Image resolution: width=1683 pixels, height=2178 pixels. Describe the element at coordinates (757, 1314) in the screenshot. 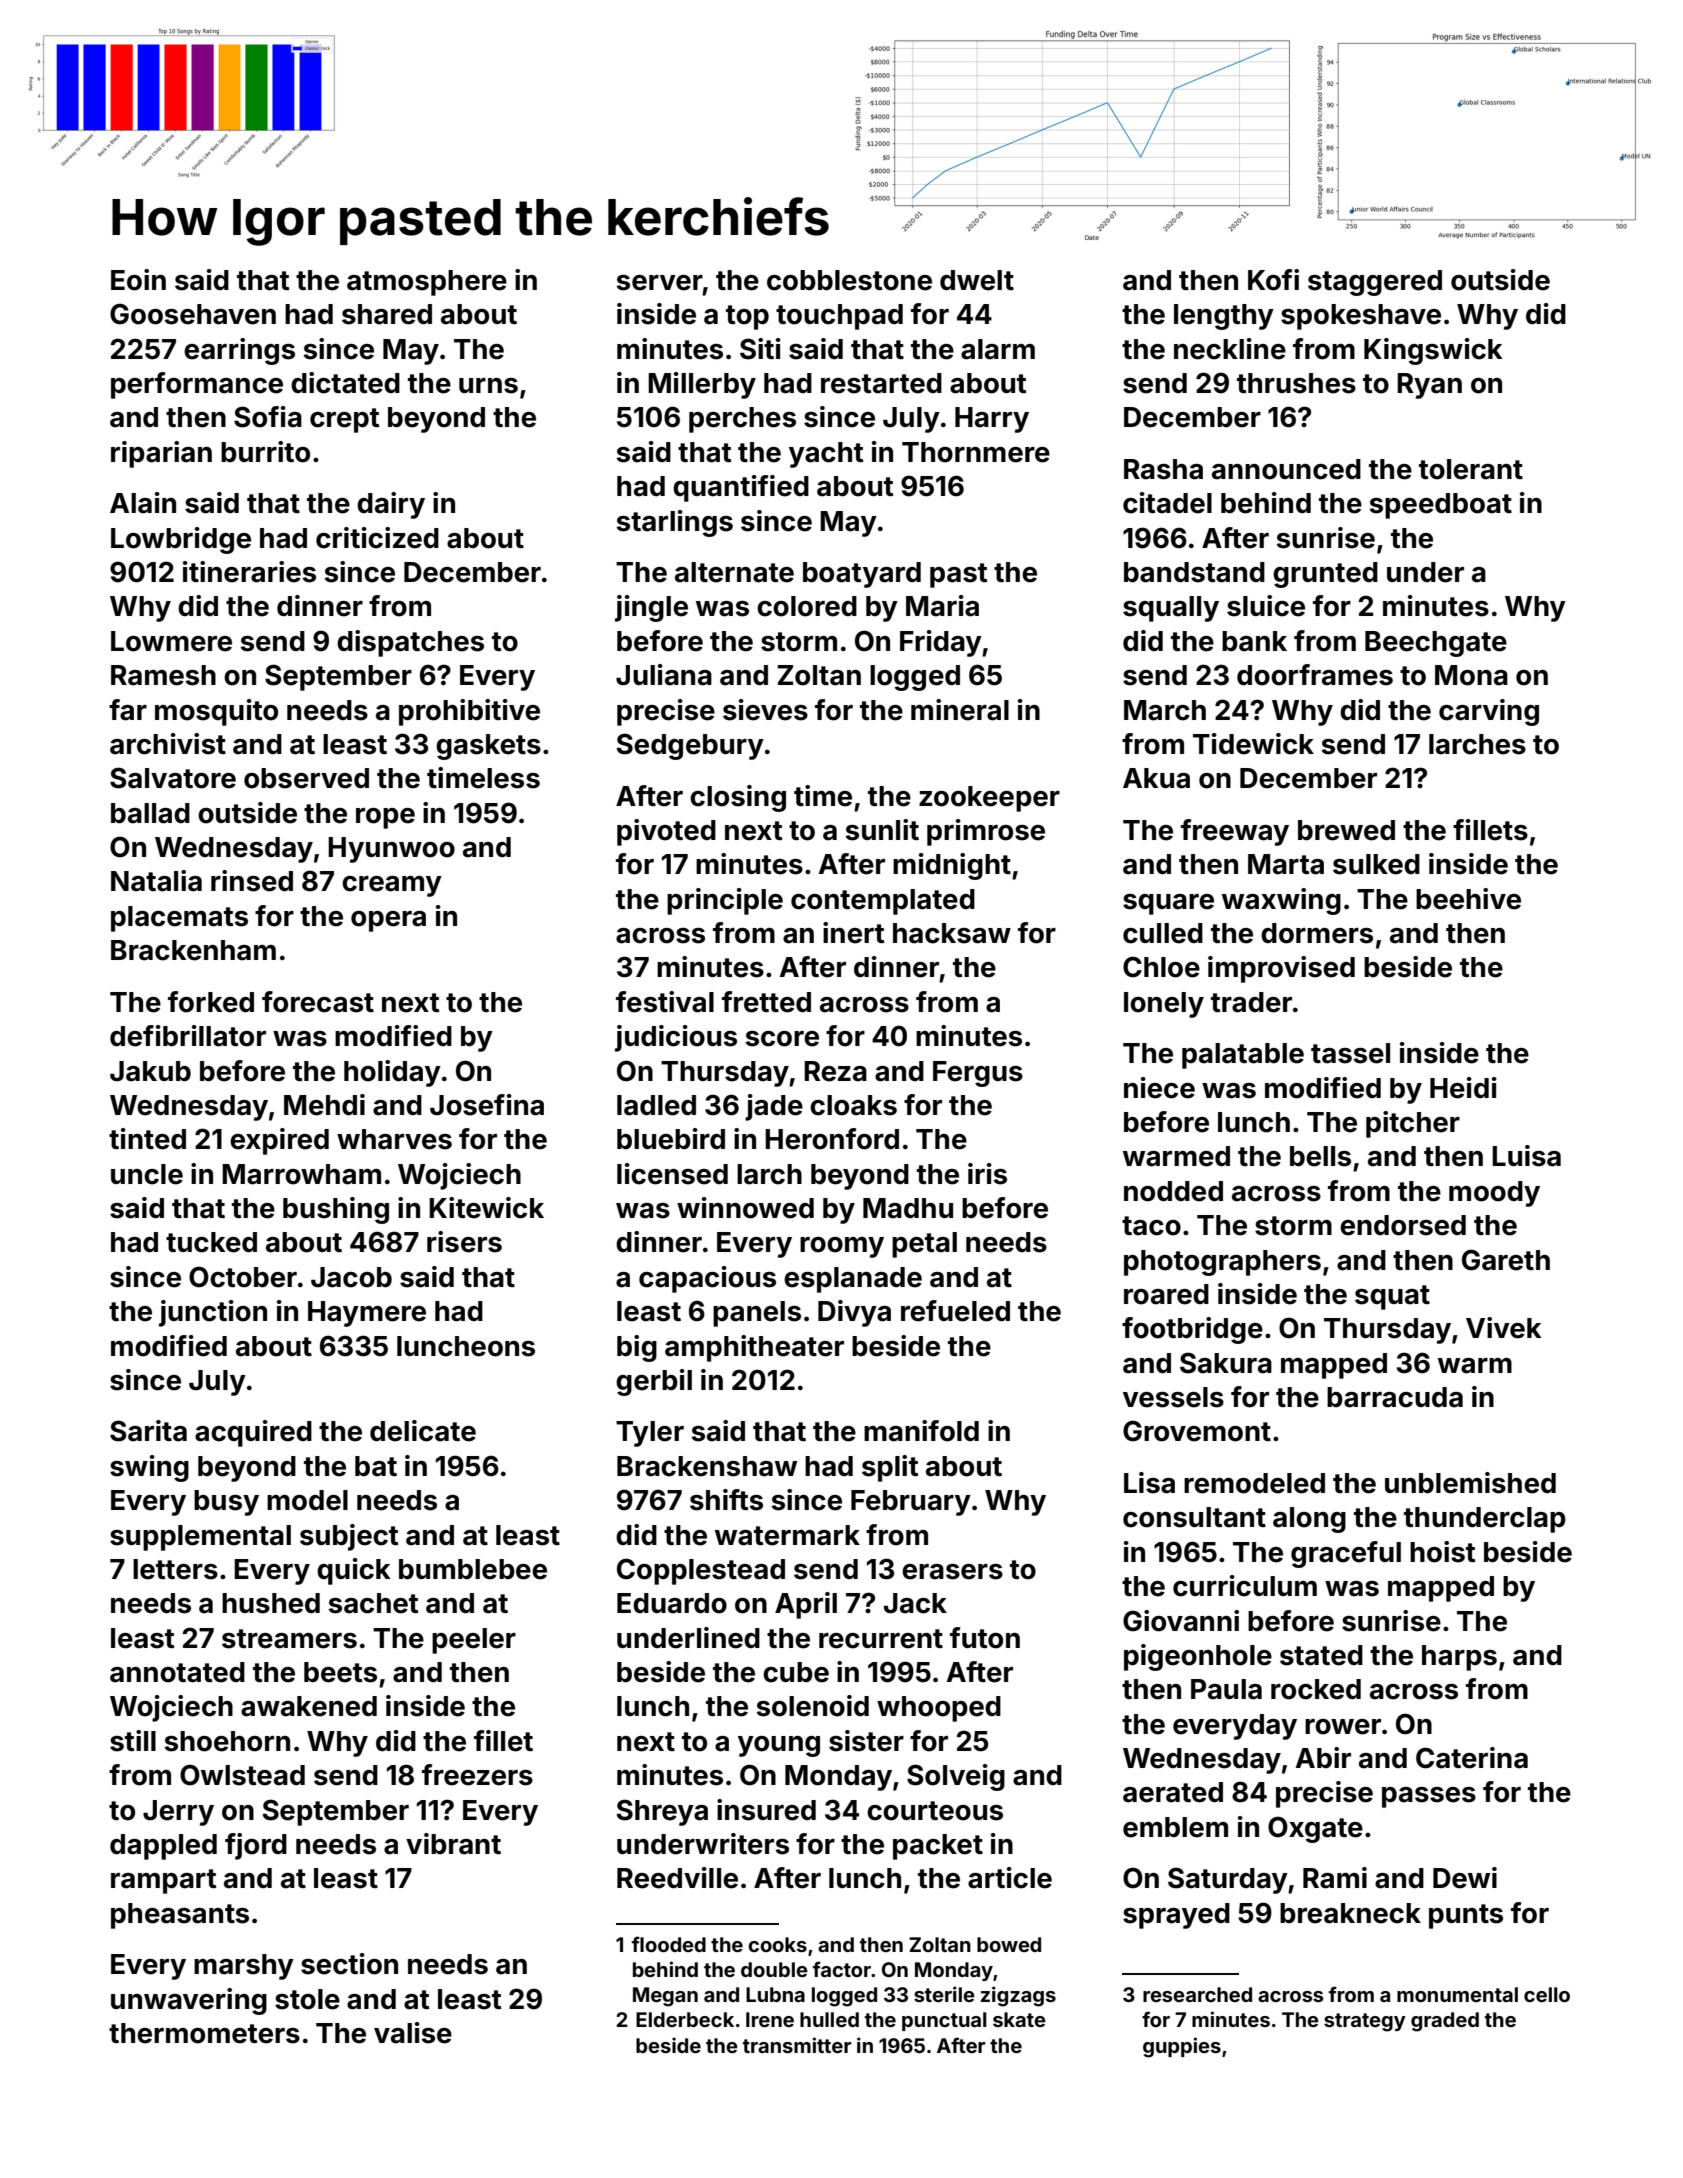

I see `panels` at that location.
